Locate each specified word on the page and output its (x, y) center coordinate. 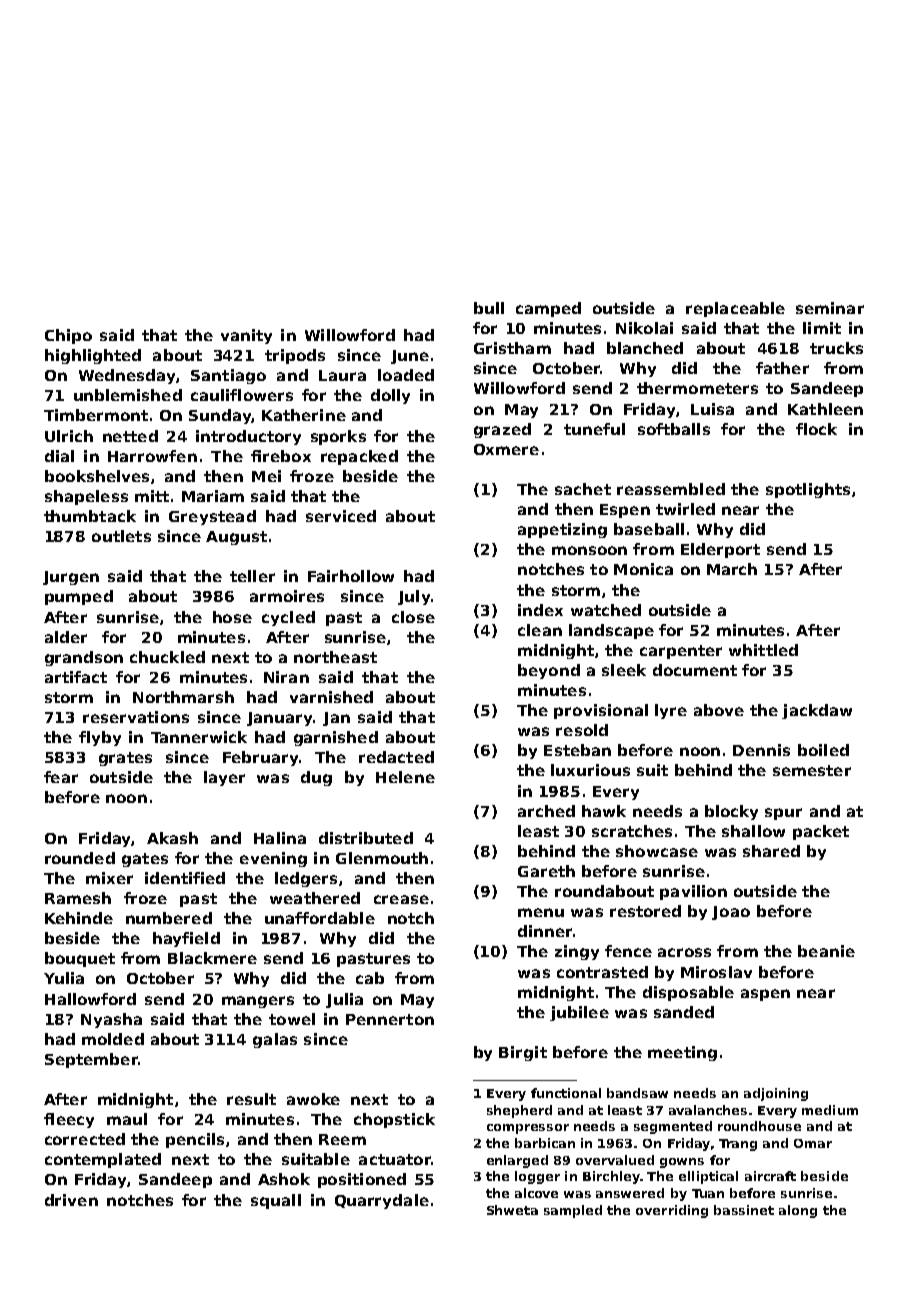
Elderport (720, 550)
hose (232, 617)
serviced (341, 516)
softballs (674, 429)
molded (113, 1039)
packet (821, 832)
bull (489, 308)
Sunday (220, 416)
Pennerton (390, 1019)
